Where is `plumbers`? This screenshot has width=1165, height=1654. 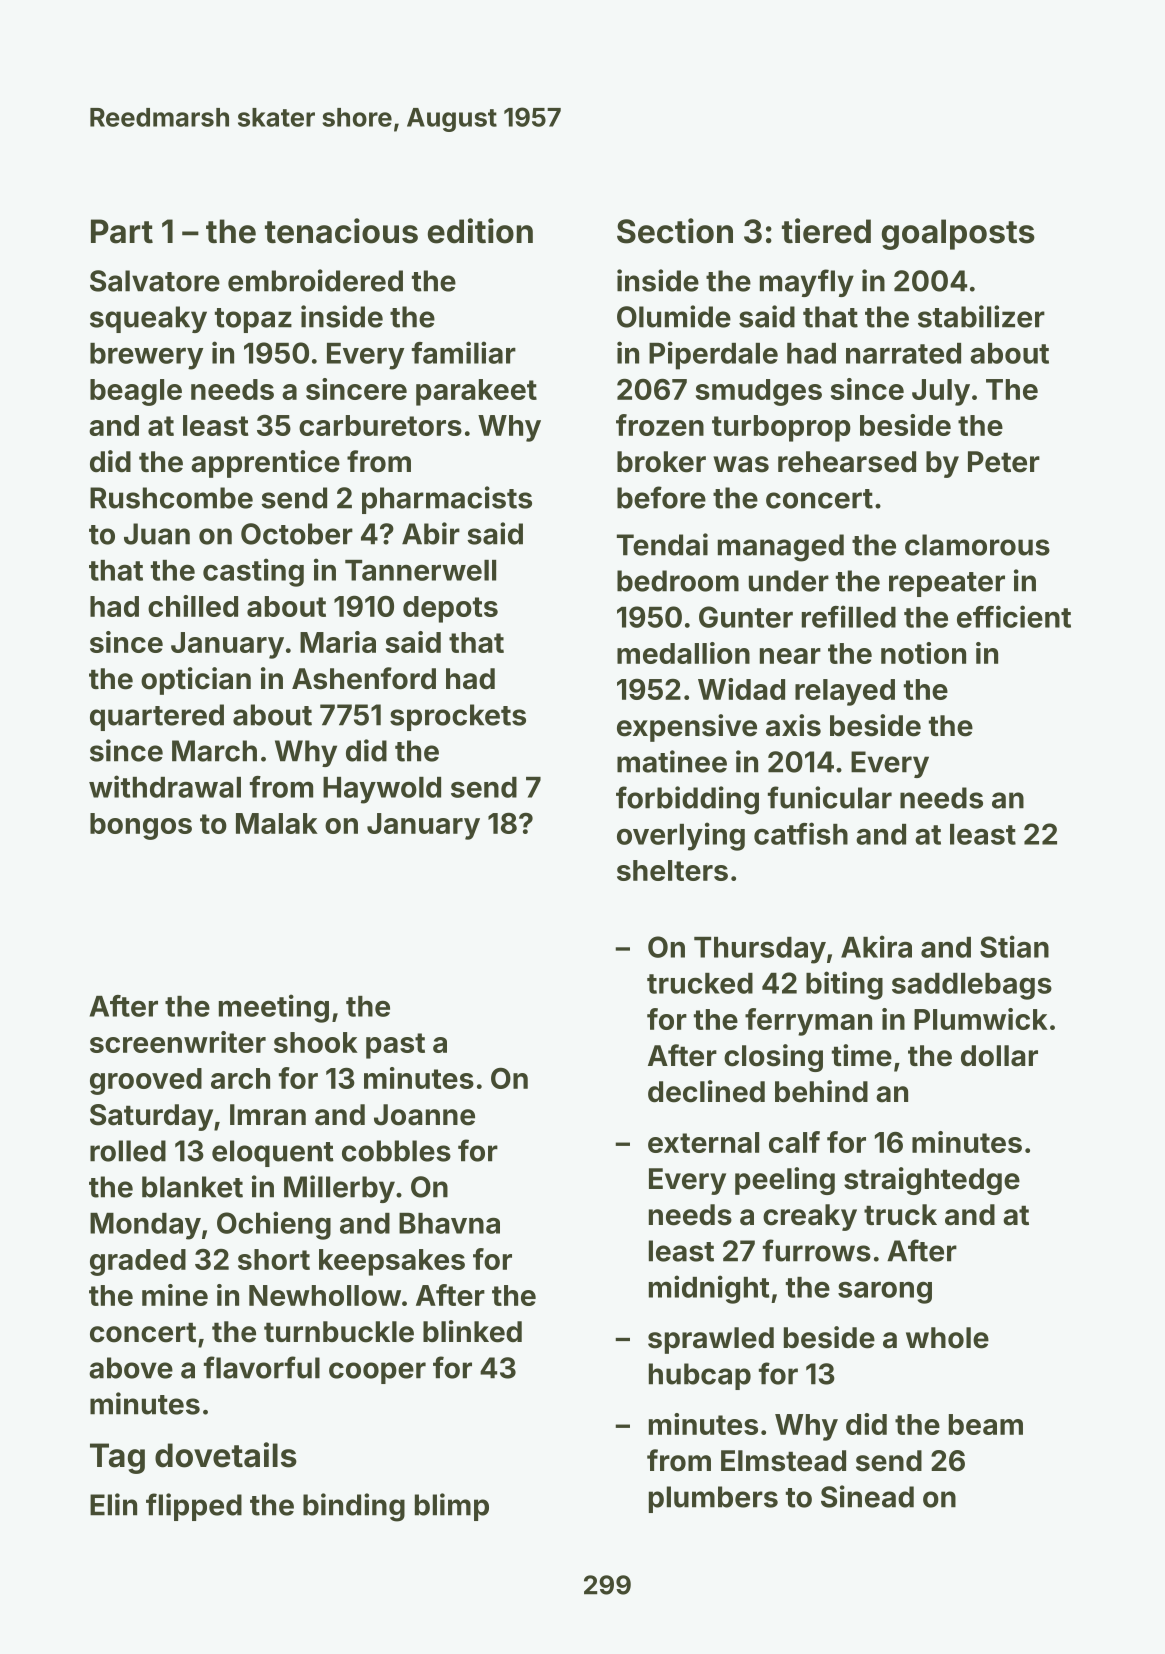
plumbers is located at coordinates (713, 1499).
